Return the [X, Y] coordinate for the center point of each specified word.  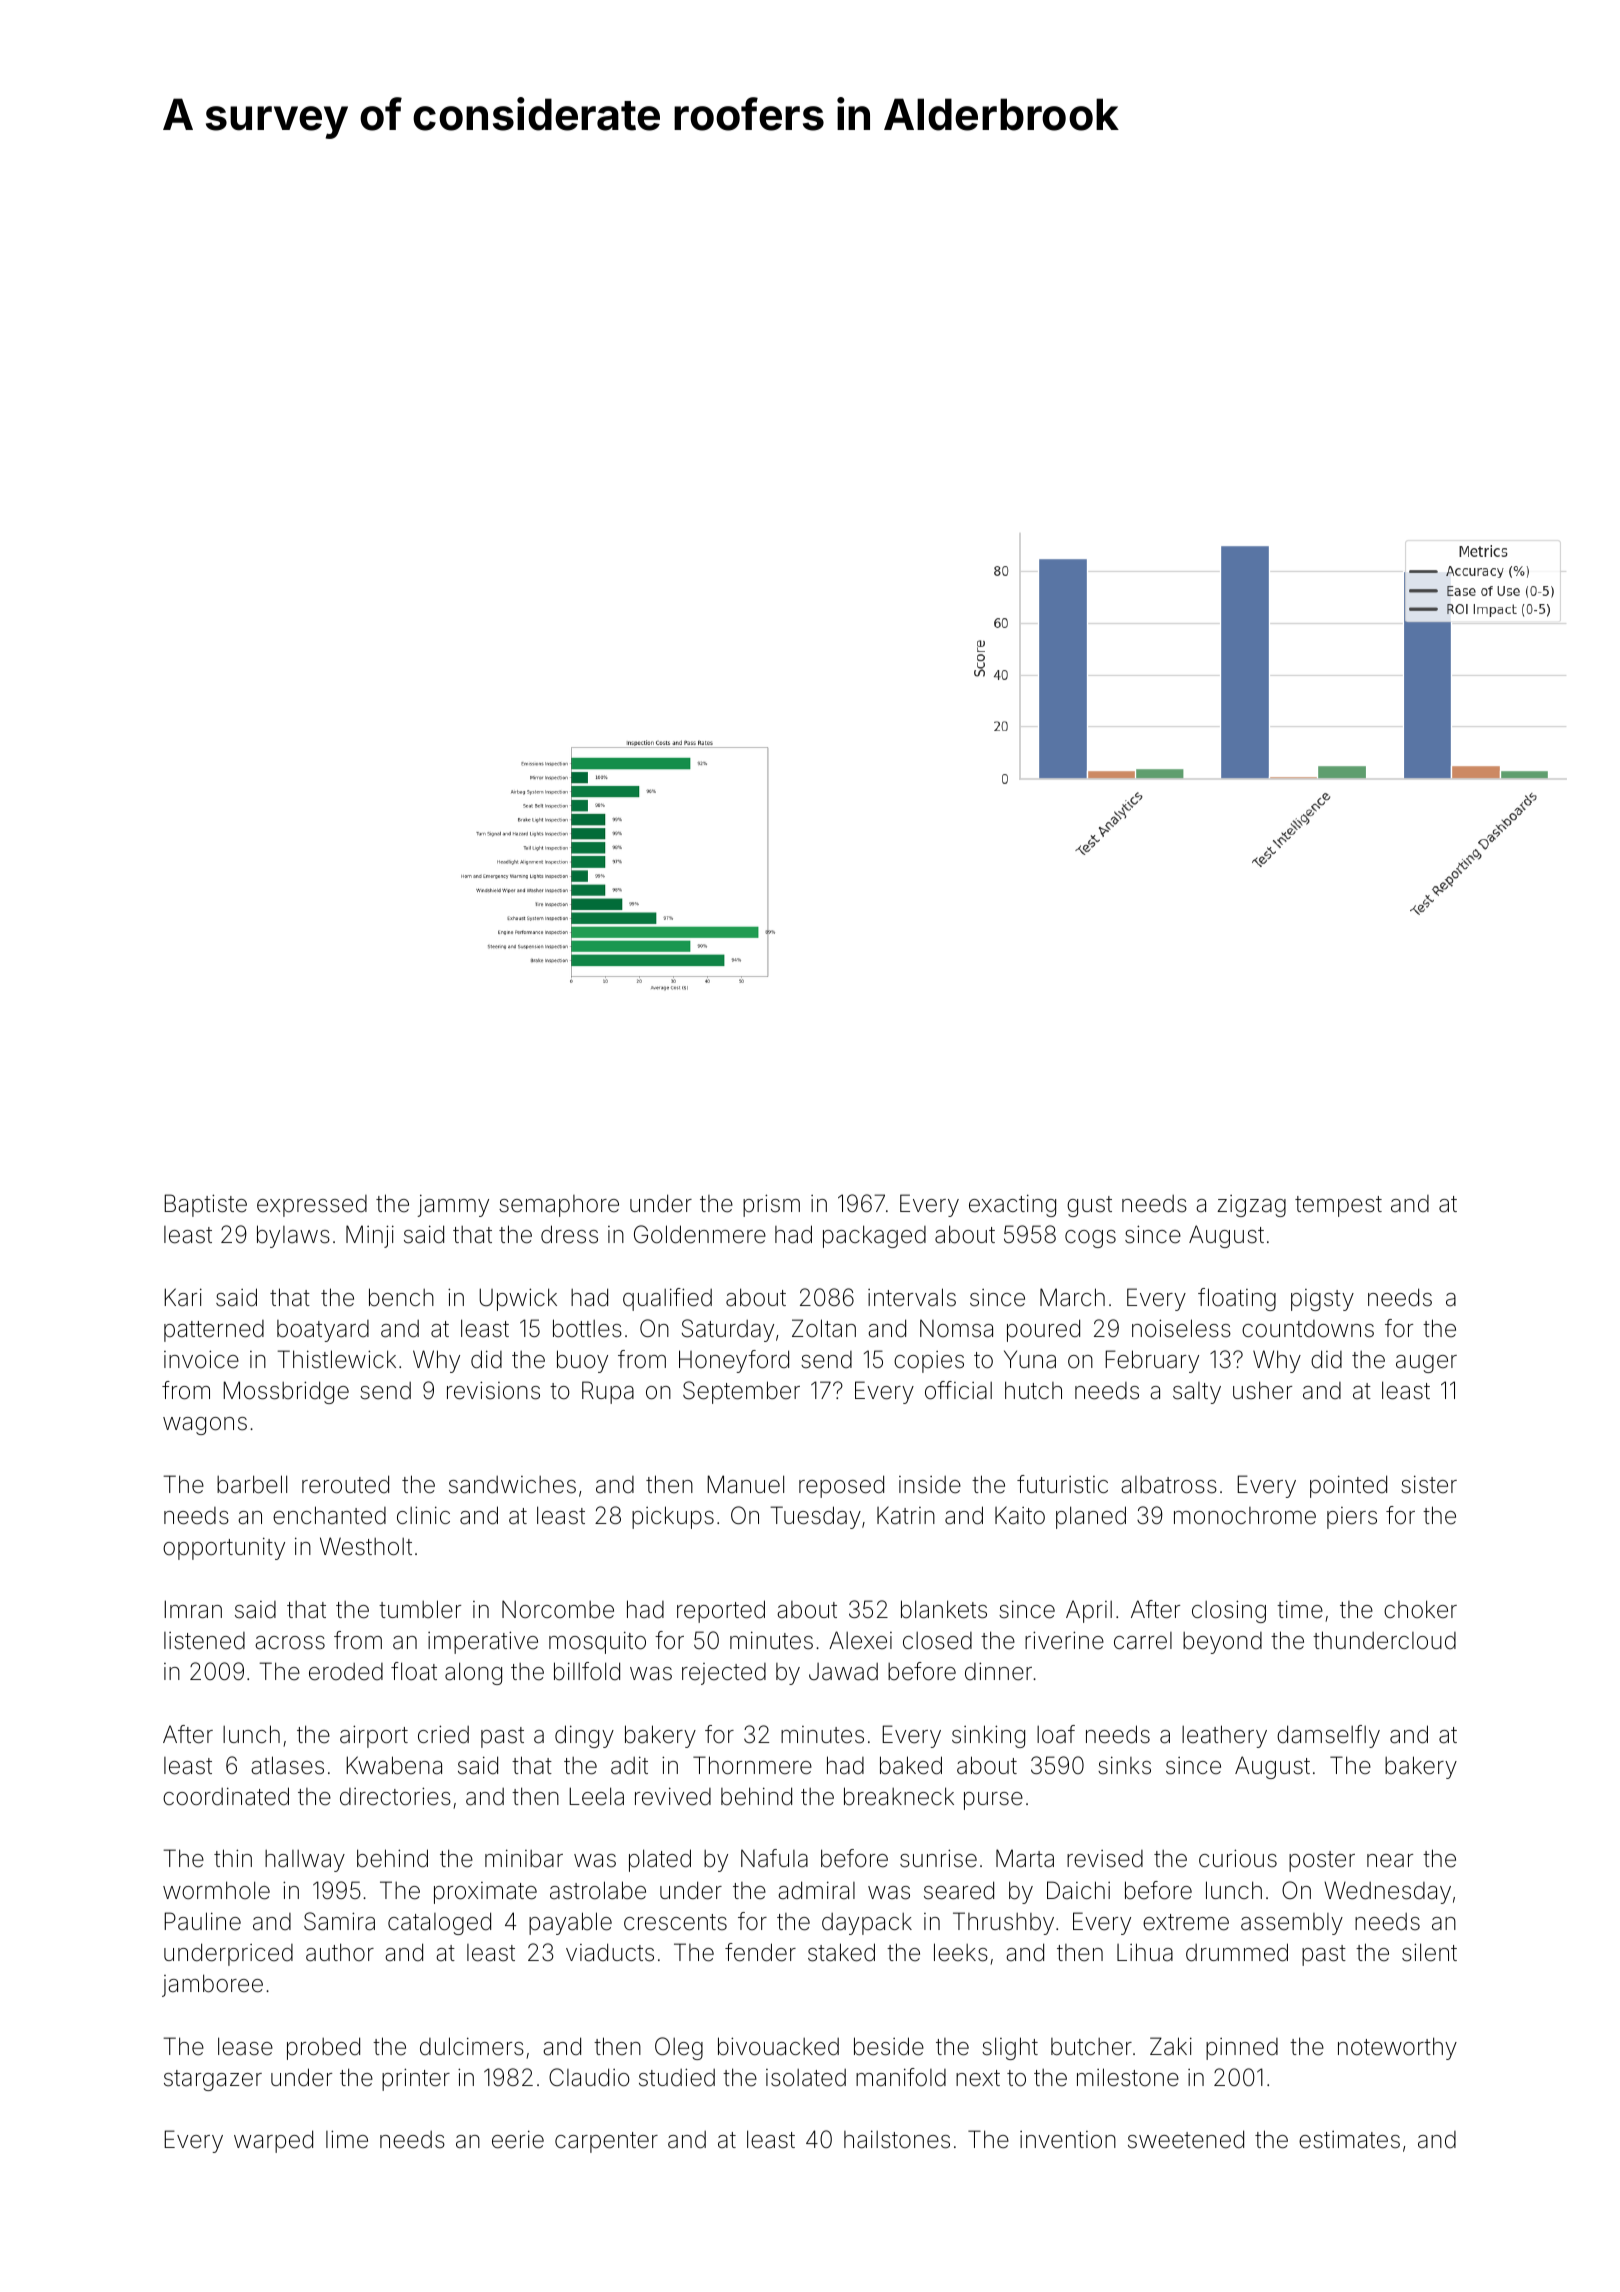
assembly [1292, 1924]
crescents [675, 1922]
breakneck [899, 1796]
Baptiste [205, 1205]
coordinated [226, 1796]
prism [771, 1205]
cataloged [439, 1923]
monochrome [1245, 1516]
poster [1322, 1861]
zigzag [1251, 1206]
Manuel [745, 1484]
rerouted [345, 1484]
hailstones [897, 2139]
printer [416, 2079]
